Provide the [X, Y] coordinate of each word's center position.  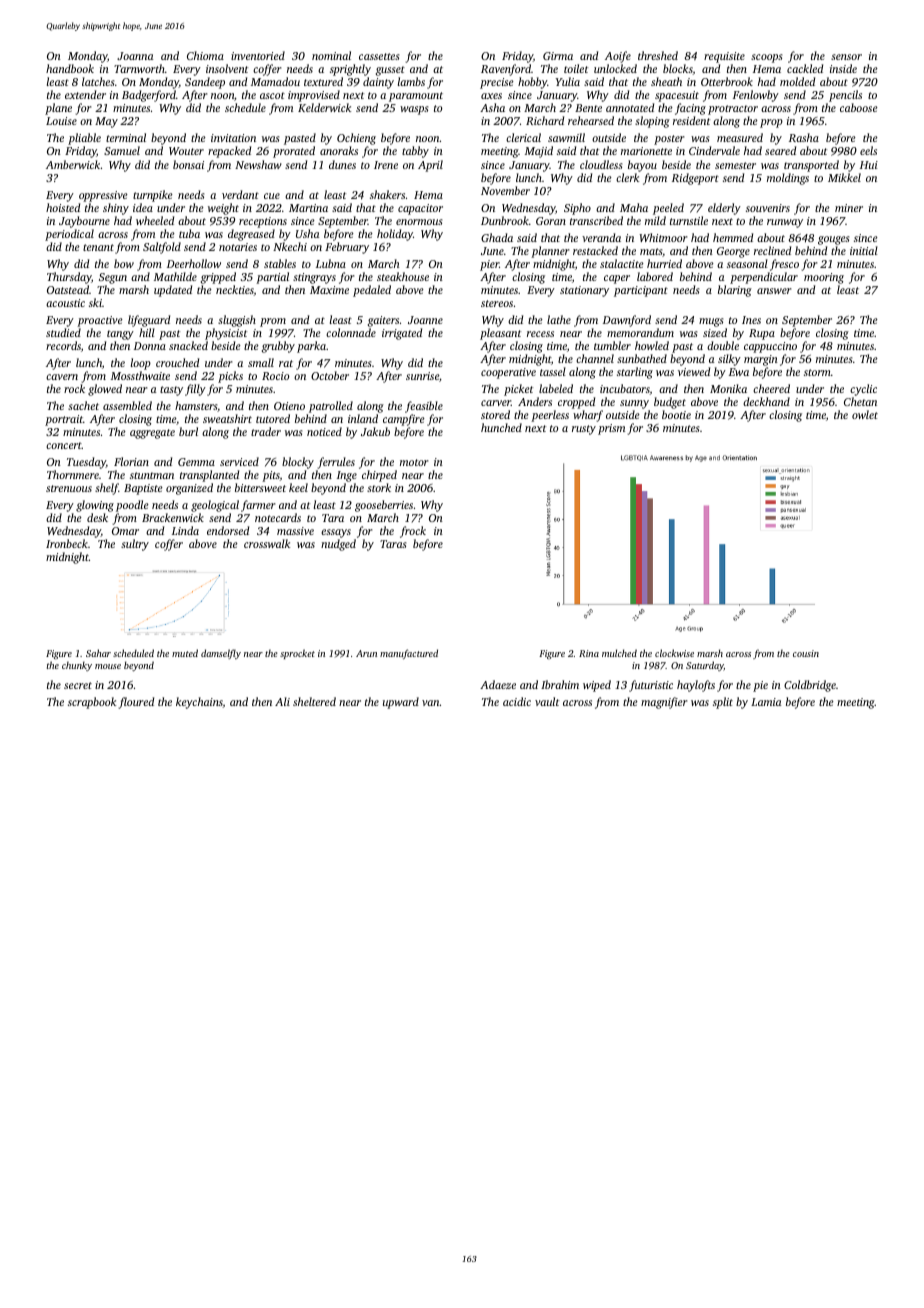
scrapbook [92, 703]
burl [188, 431]
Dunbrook [505, 220]
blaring [735, 291]
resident [691, 120]
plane [58, 109]
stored [495, 414]
